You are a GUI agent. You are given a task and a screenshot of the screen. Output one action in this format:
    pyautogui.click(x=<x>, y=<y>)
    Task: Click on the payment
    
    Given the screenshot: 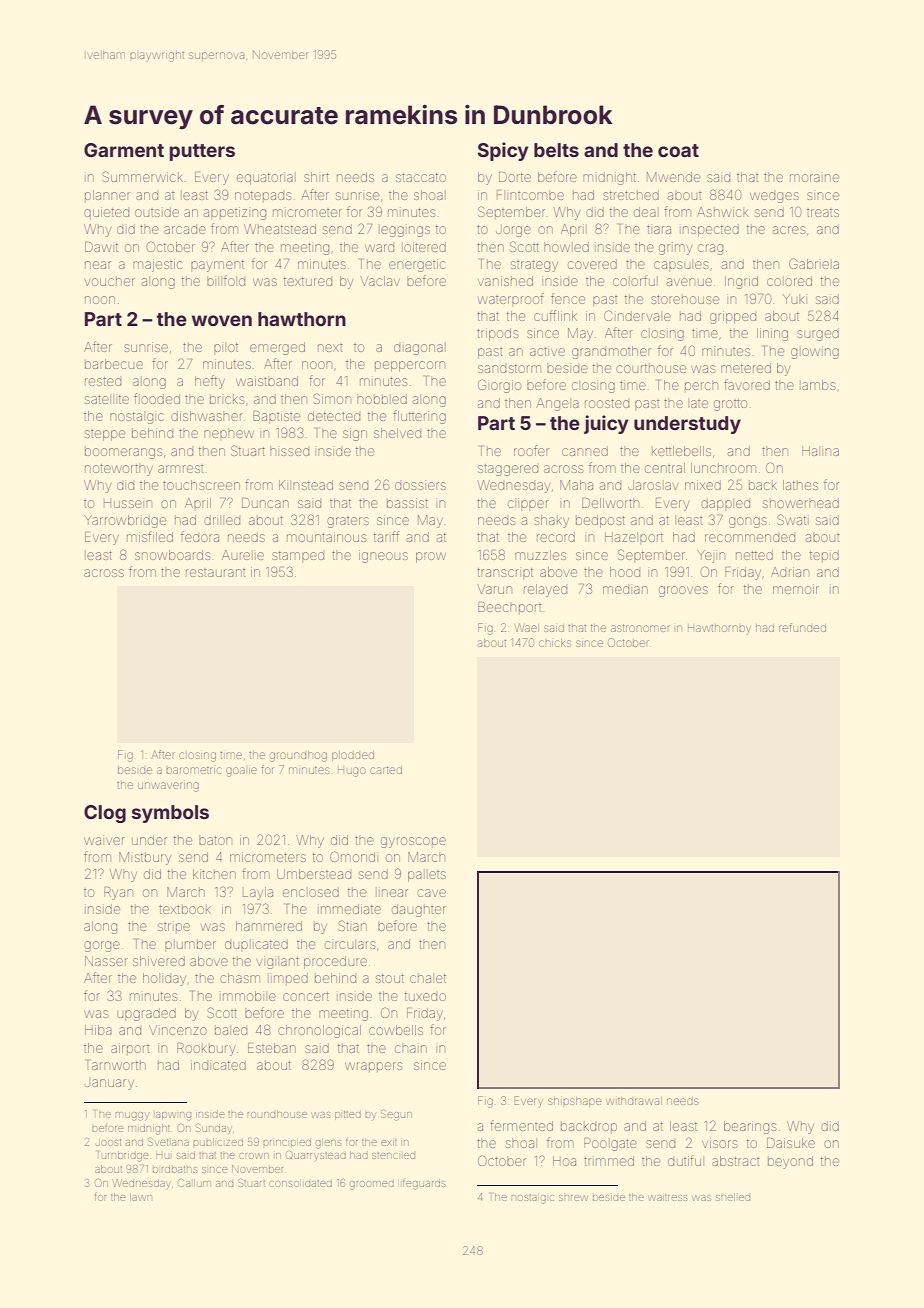 What is the action you would take?
    pyautogui.click(x=217, y=266)
